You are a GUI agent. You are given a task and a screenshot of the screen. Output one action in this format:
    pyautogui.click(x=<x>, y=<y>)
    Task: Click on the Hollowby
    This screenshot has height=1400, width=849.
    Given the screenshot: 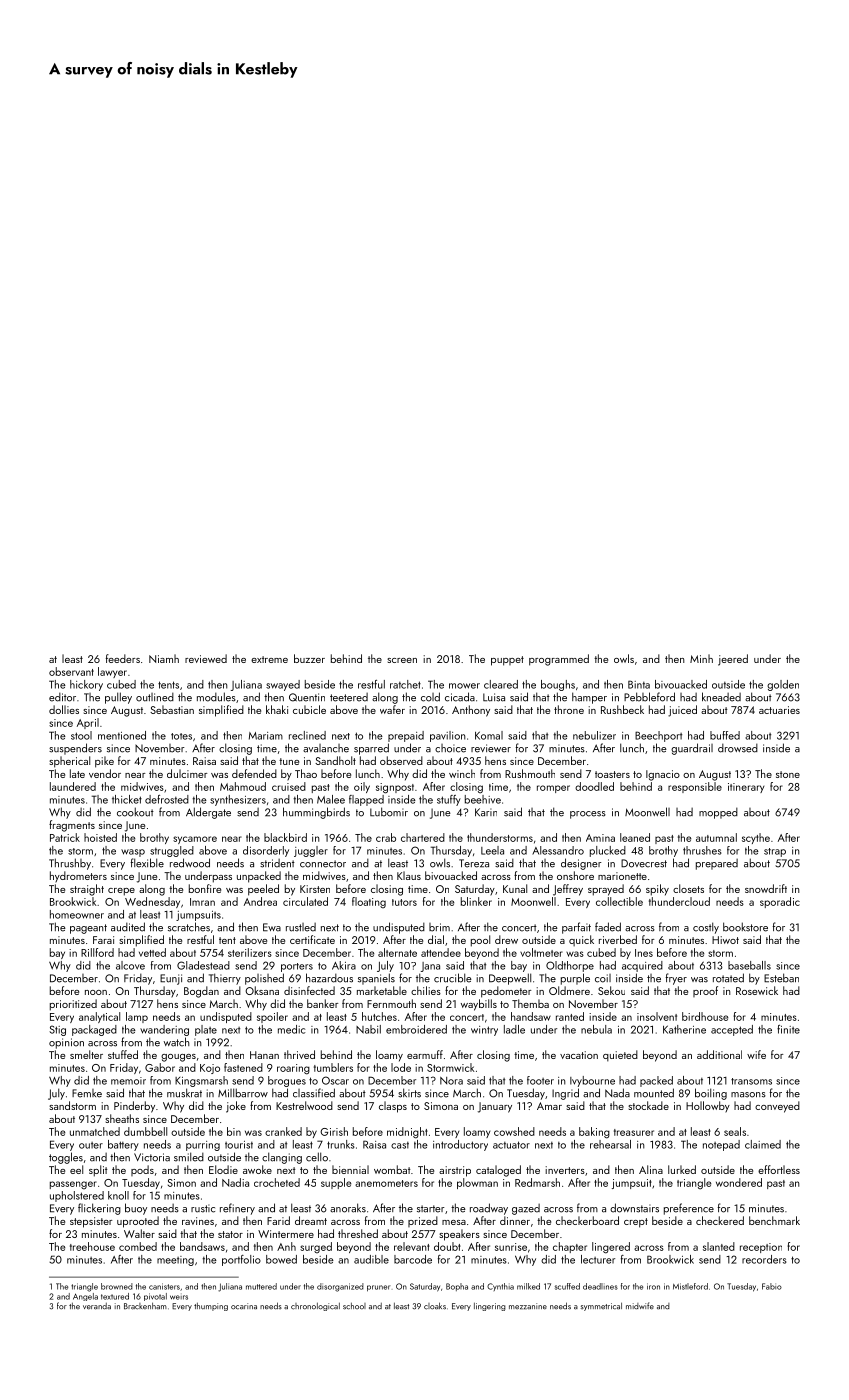 What is the action you would take?
    pyautogui.click(x=708, y=1107)
